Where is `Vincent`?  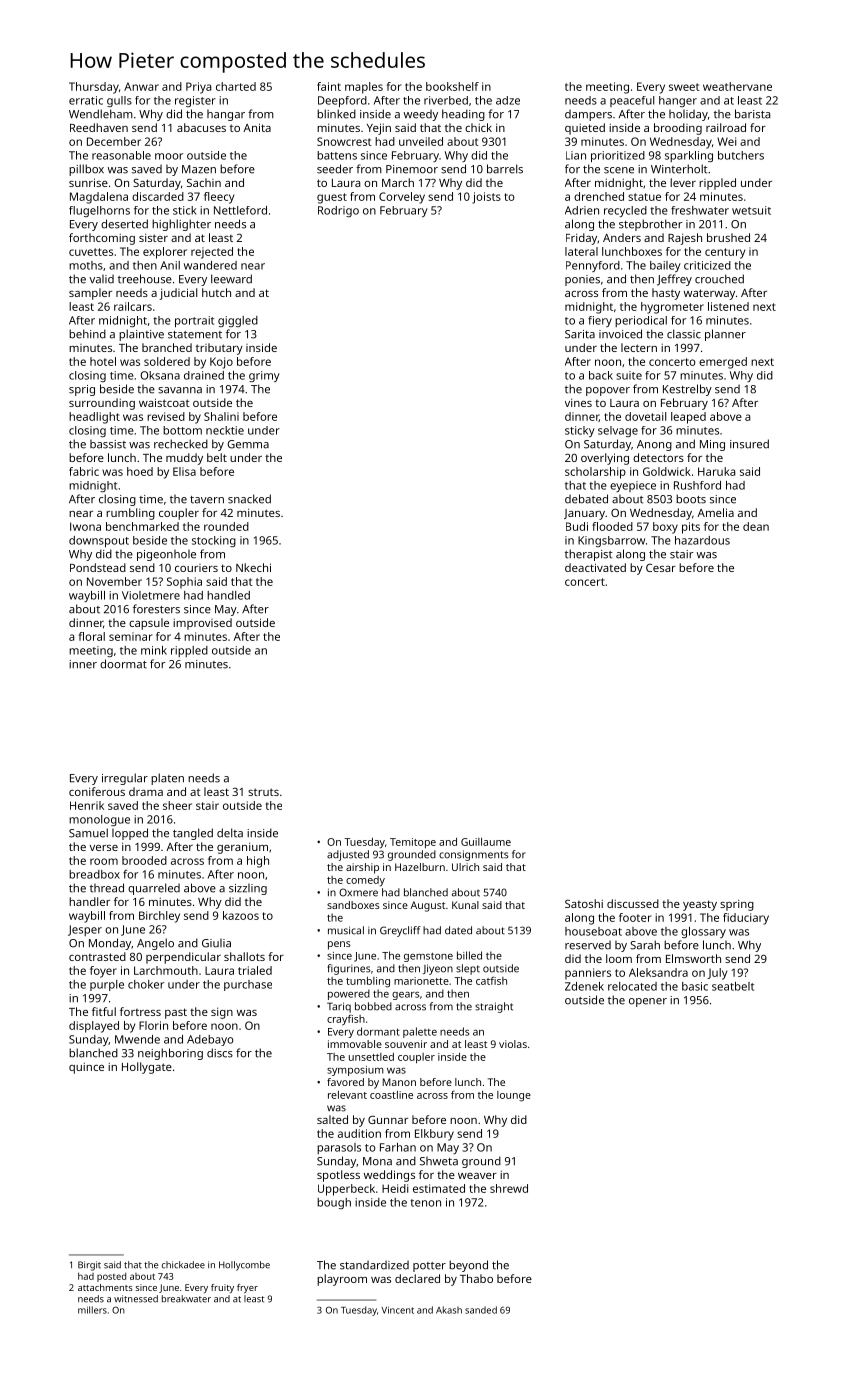 Vincent is located at coordinates (397, 1310).
